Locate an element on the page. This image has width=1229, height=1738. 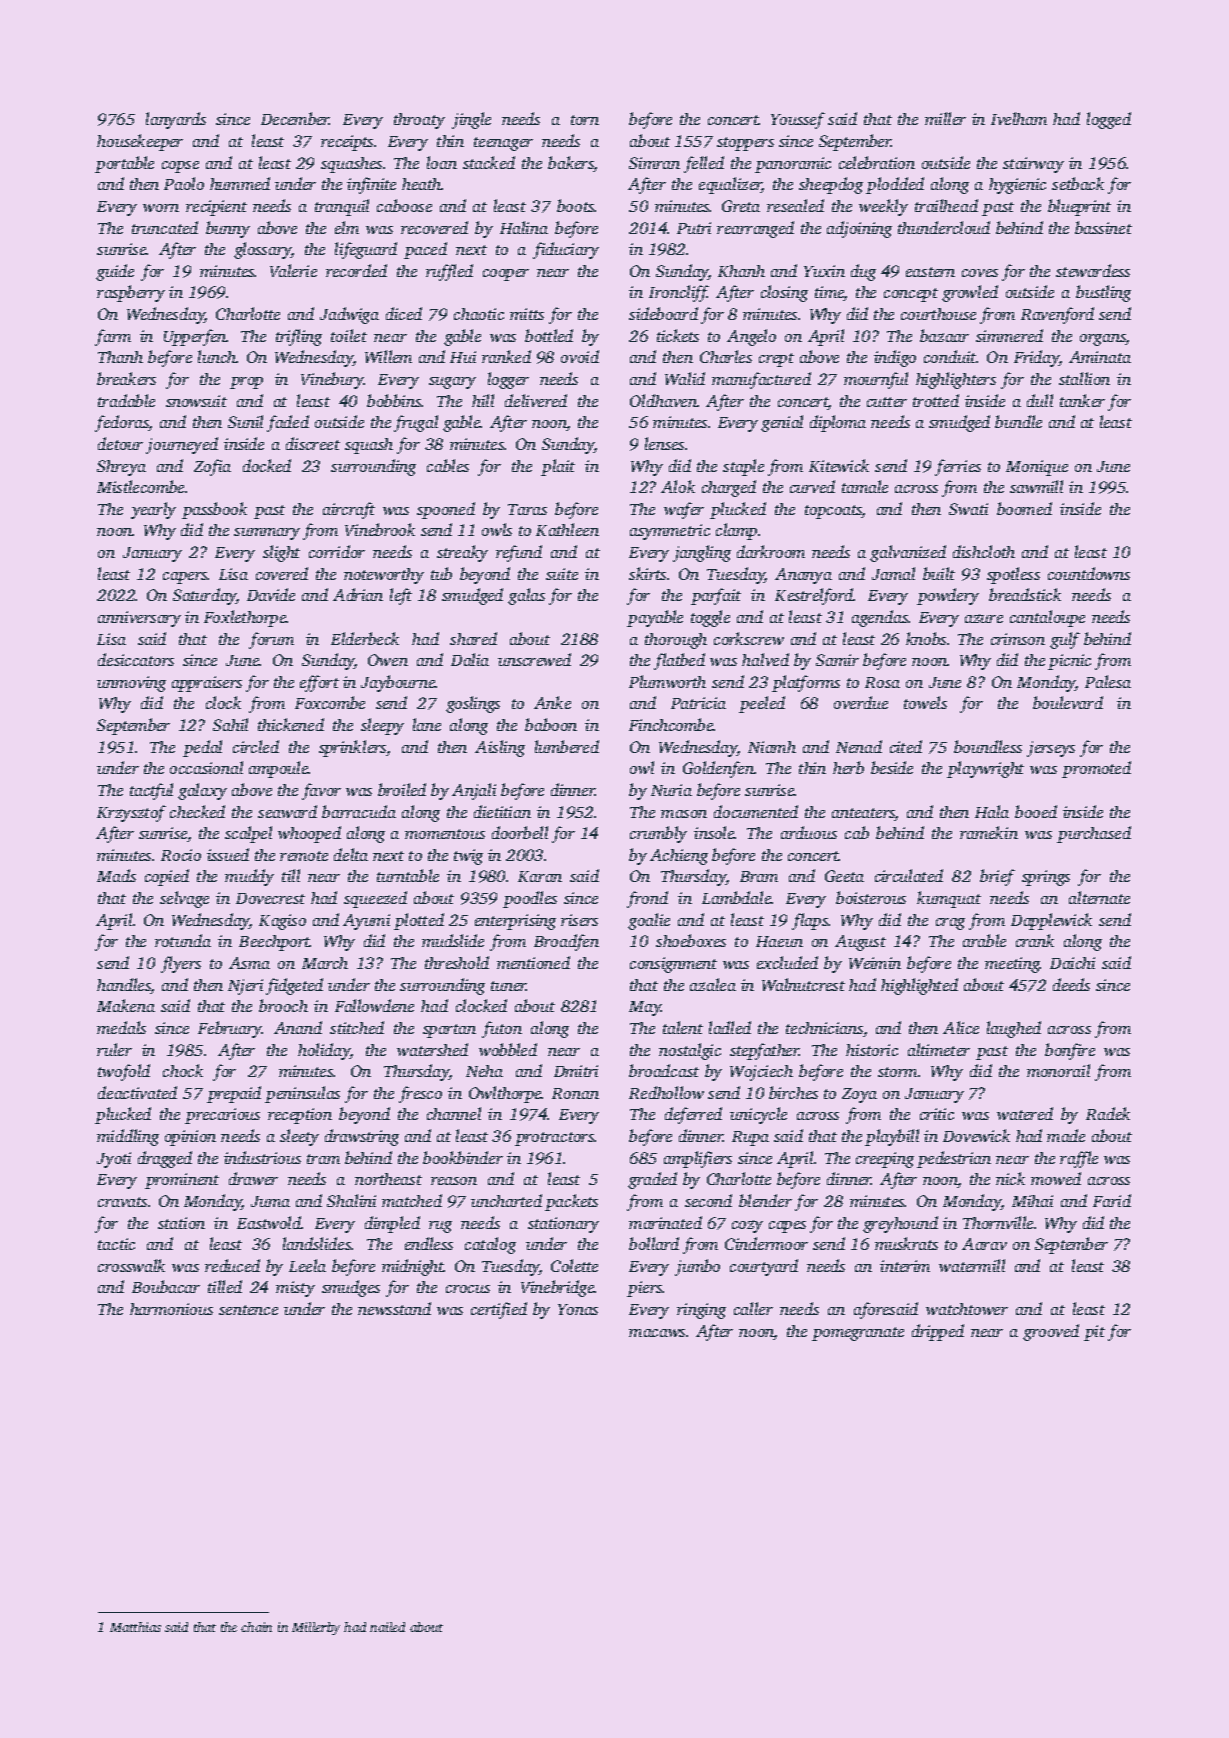
sentence is located at coordinates (248, 1310).
